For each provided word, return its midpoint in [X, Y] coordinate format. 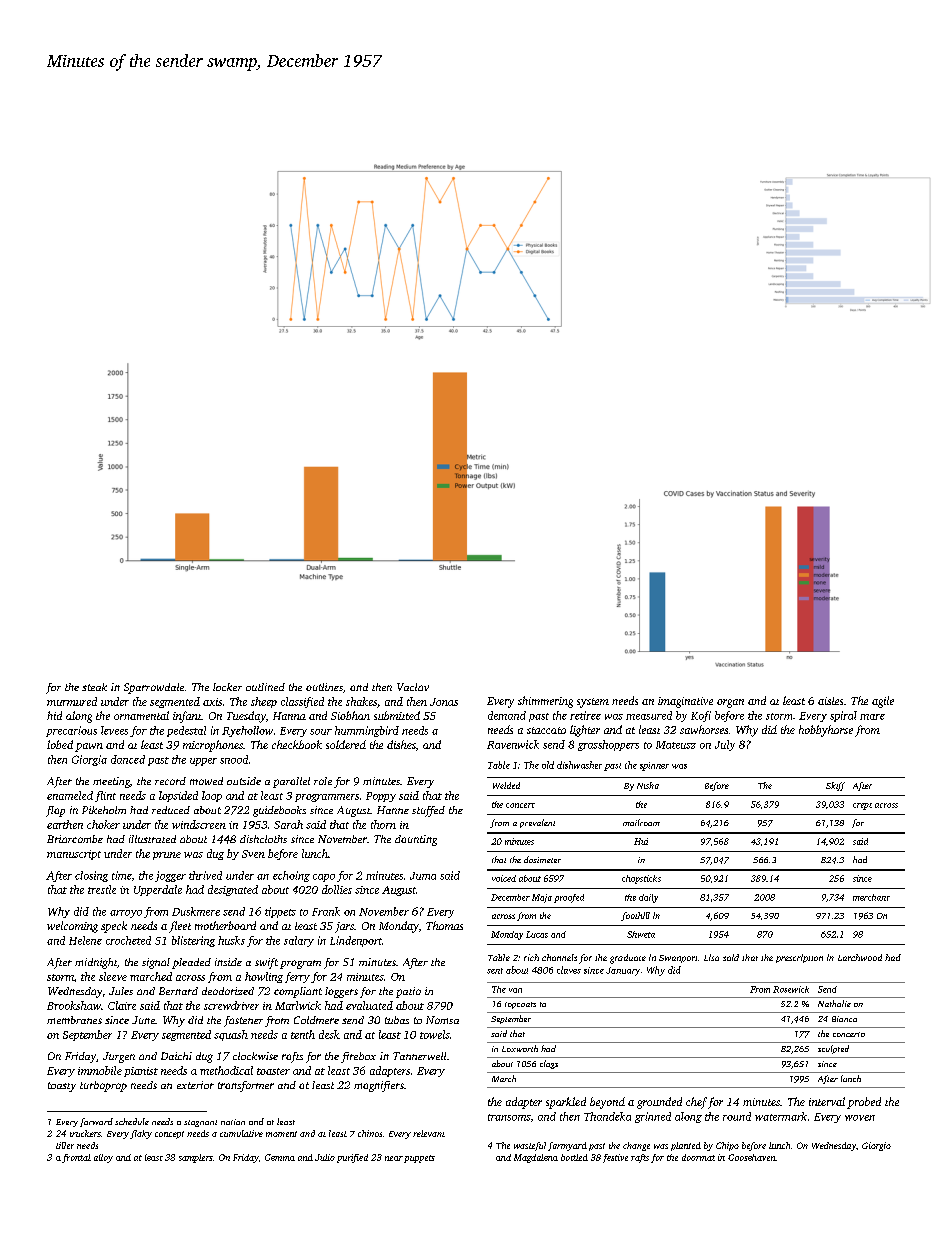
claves [569, 970]
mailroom [641, 822]
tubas [397, 1020]
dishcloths [263, 839]
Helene [85, 940]
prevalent [537, 823]
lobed [60, 744]
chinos [370, 1133]
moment [281, 1134]
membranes [74, 1020]
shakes [361, 701]
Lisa [711, 957]
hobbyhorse [826, 731]
